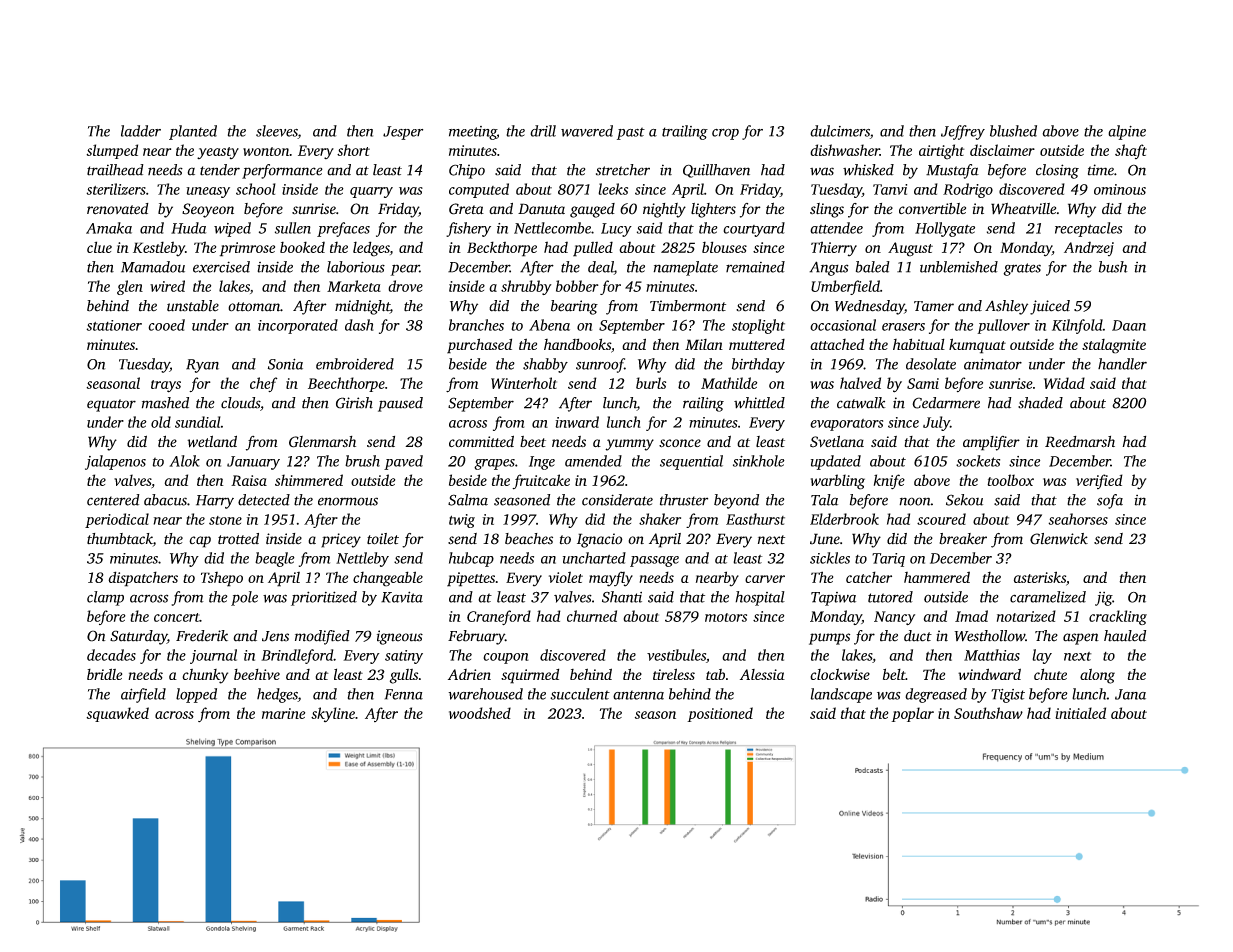 This page has width=1233, height=952. What do you see at coordinates (1125, 636) in the page?
I see `hauled` at bounding box center [1125, 636].
